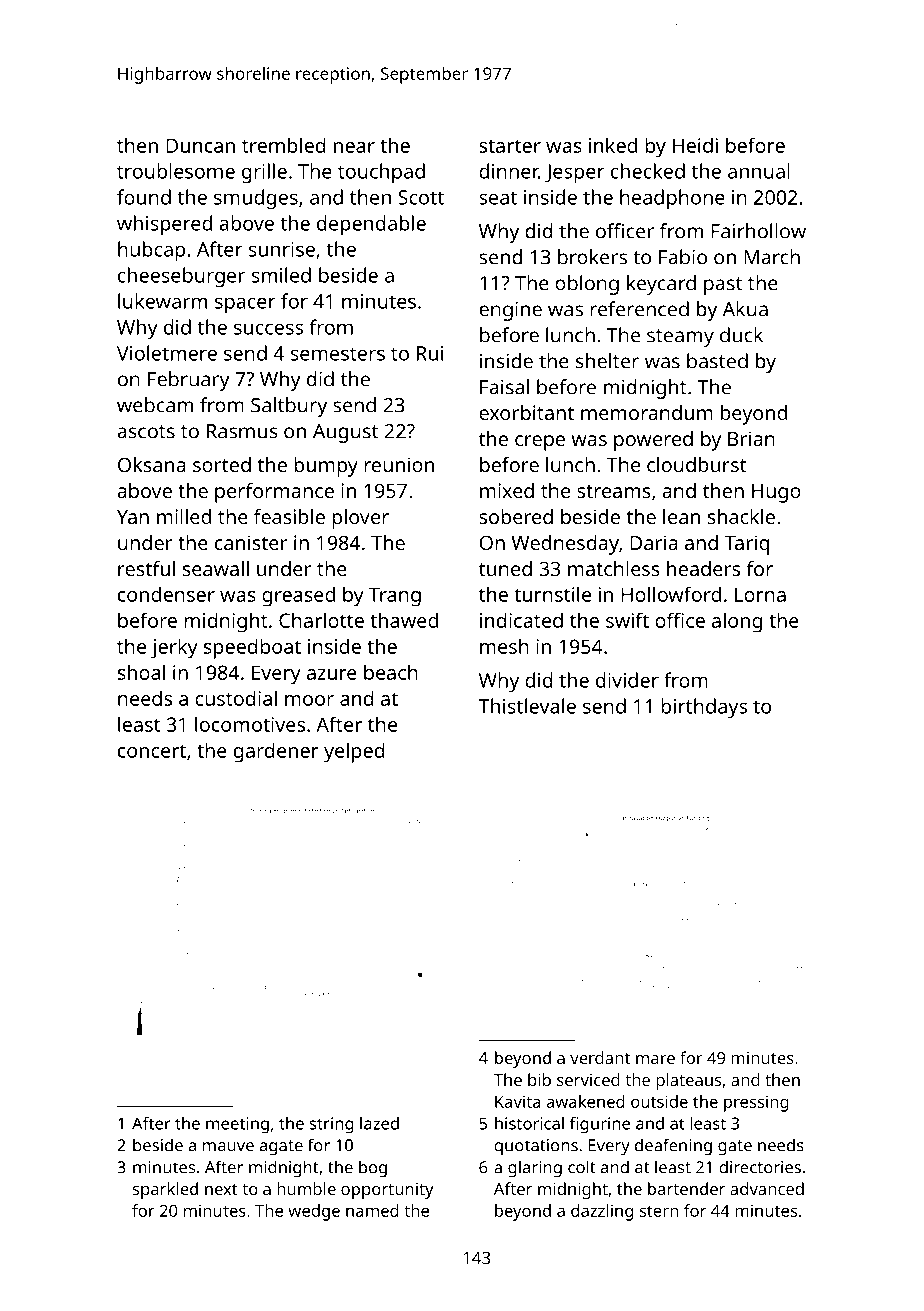  Describe the element at coordinates (222, 464) in the page. I see `sorted` at that location.
